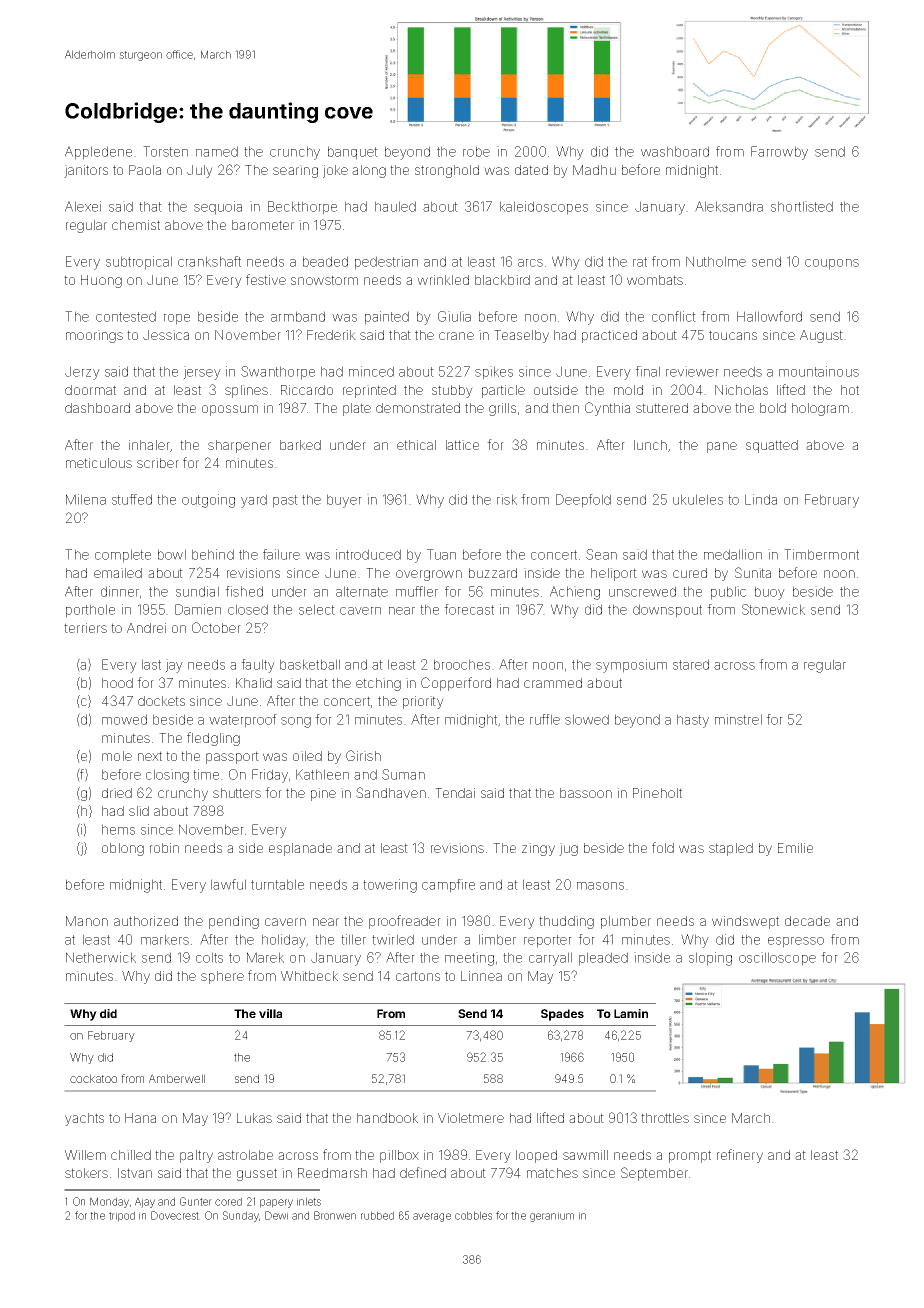 Image resolution: width=924 pixels, height=1308 pixels. Describe the element at coordinates (698, 499) in the screenshot. I see `ukuleles` at that location.
